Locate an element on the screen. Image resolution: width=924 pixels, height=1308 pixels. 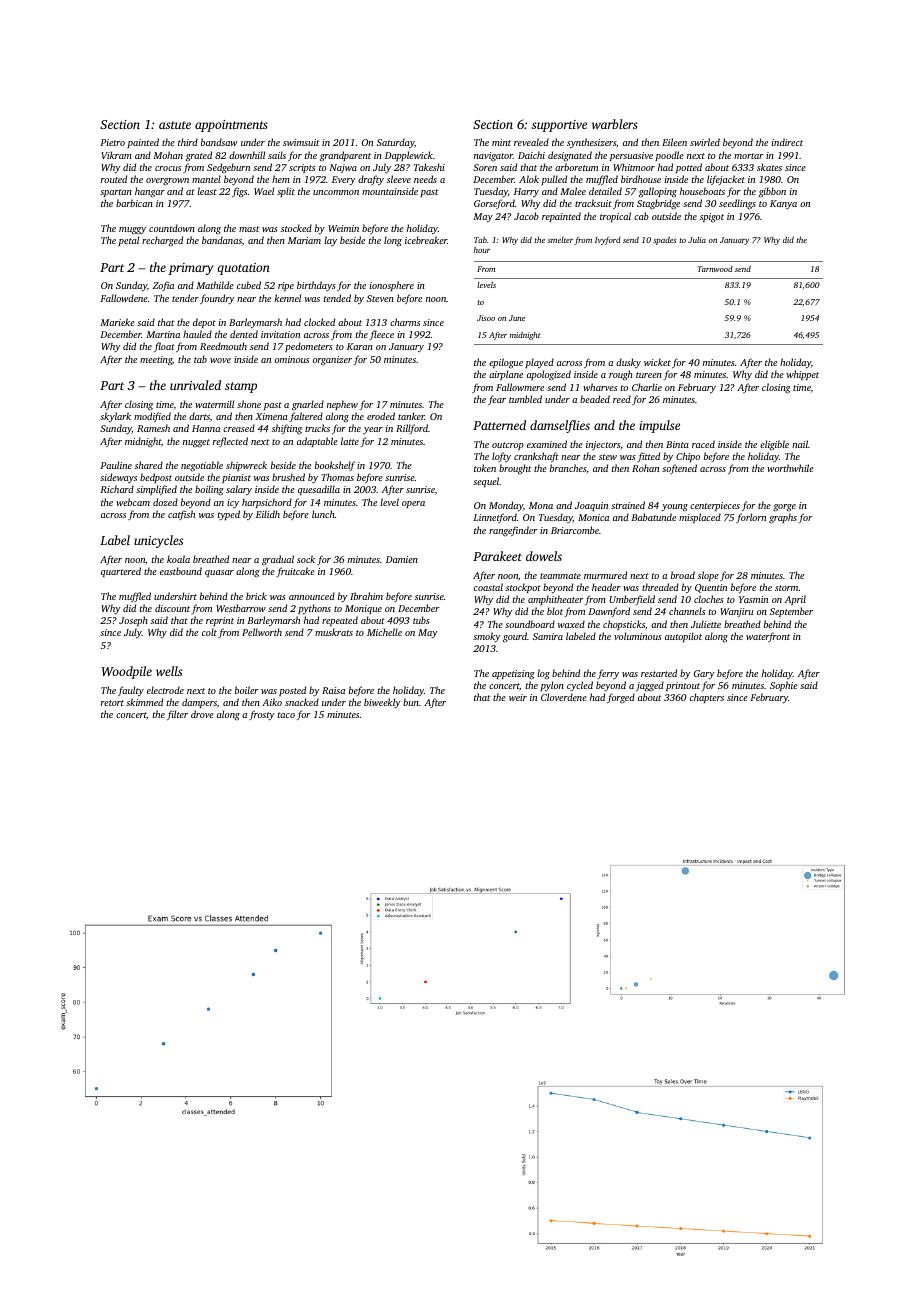
Tarnwood is located at coordinates (715, 269).
